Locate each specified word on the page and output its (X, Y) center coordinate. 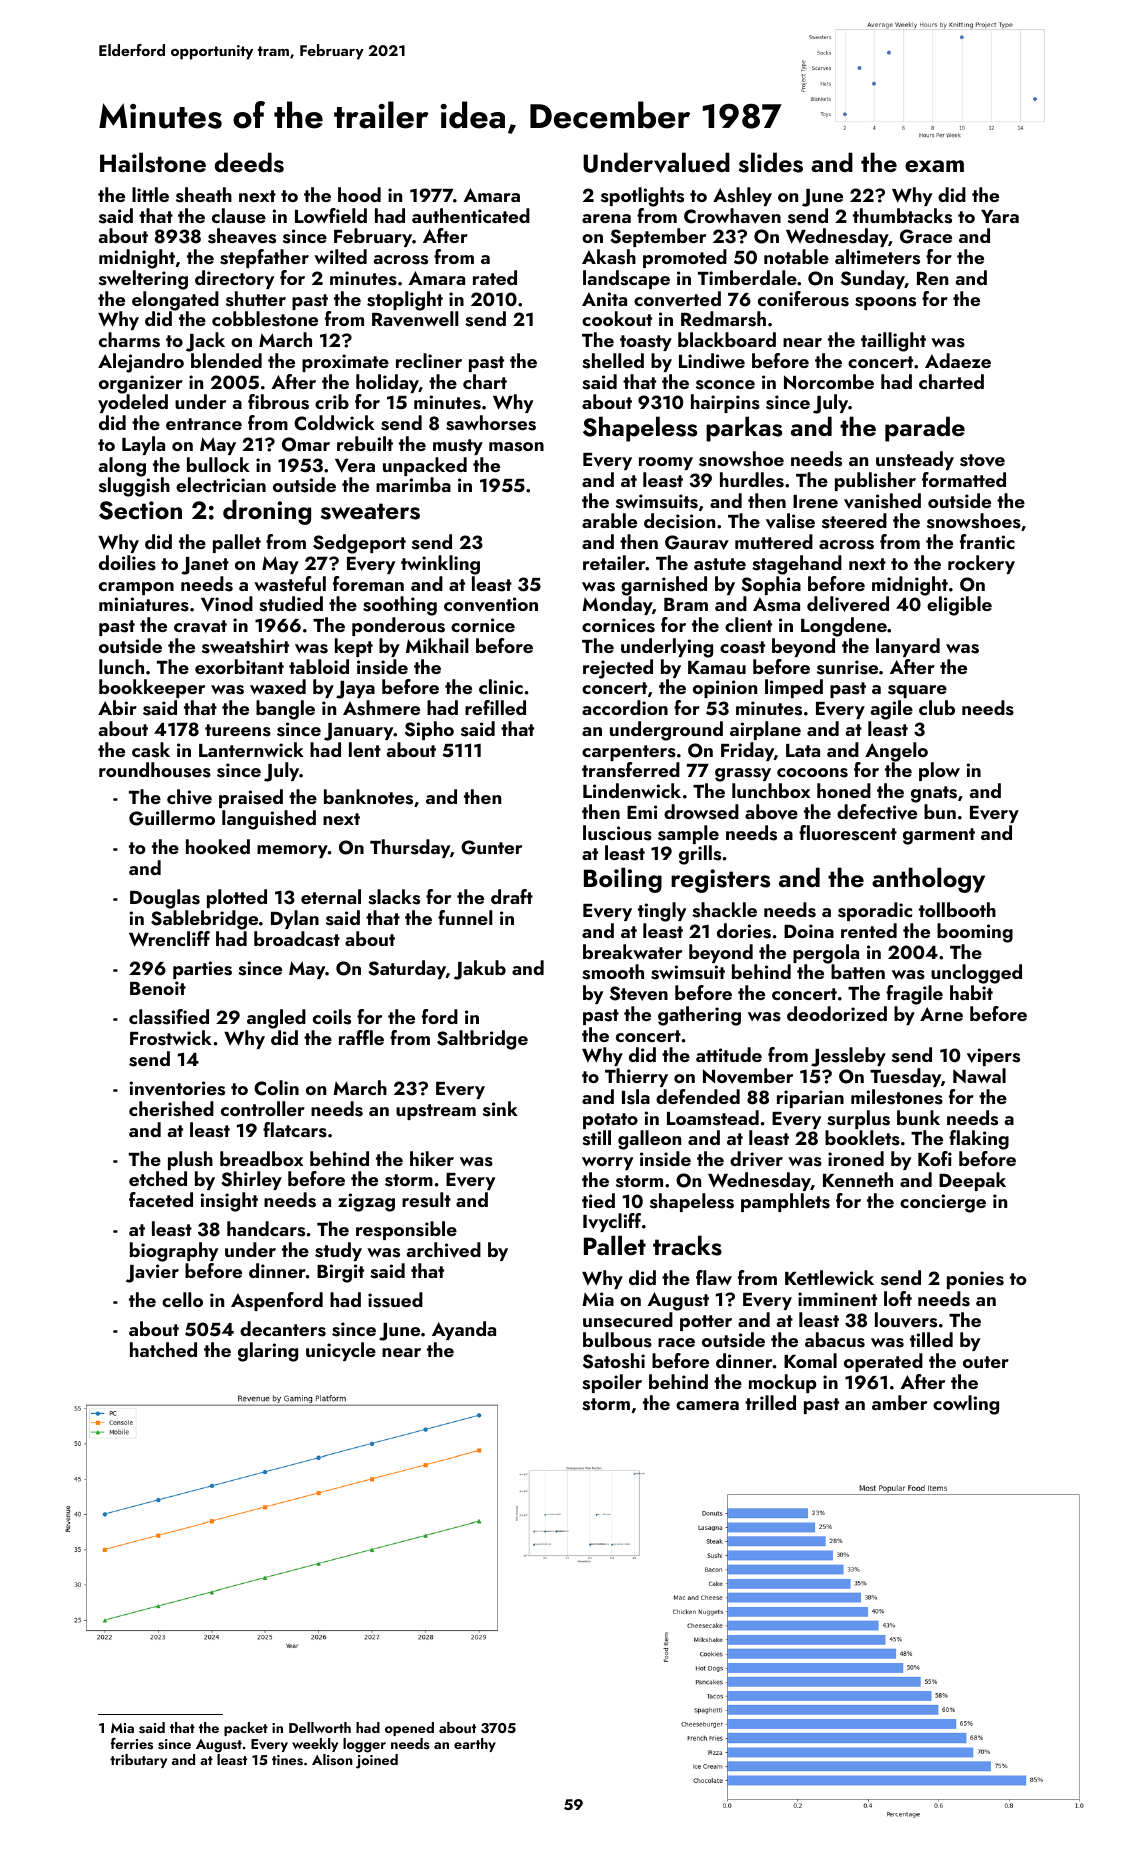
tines (287, 1760)
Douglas (165, 899)
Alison (332, 1760)
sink (500, 1109)
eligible (959, 606)
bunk (918, 1117)
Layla (143, 445)
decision (679, 521)
